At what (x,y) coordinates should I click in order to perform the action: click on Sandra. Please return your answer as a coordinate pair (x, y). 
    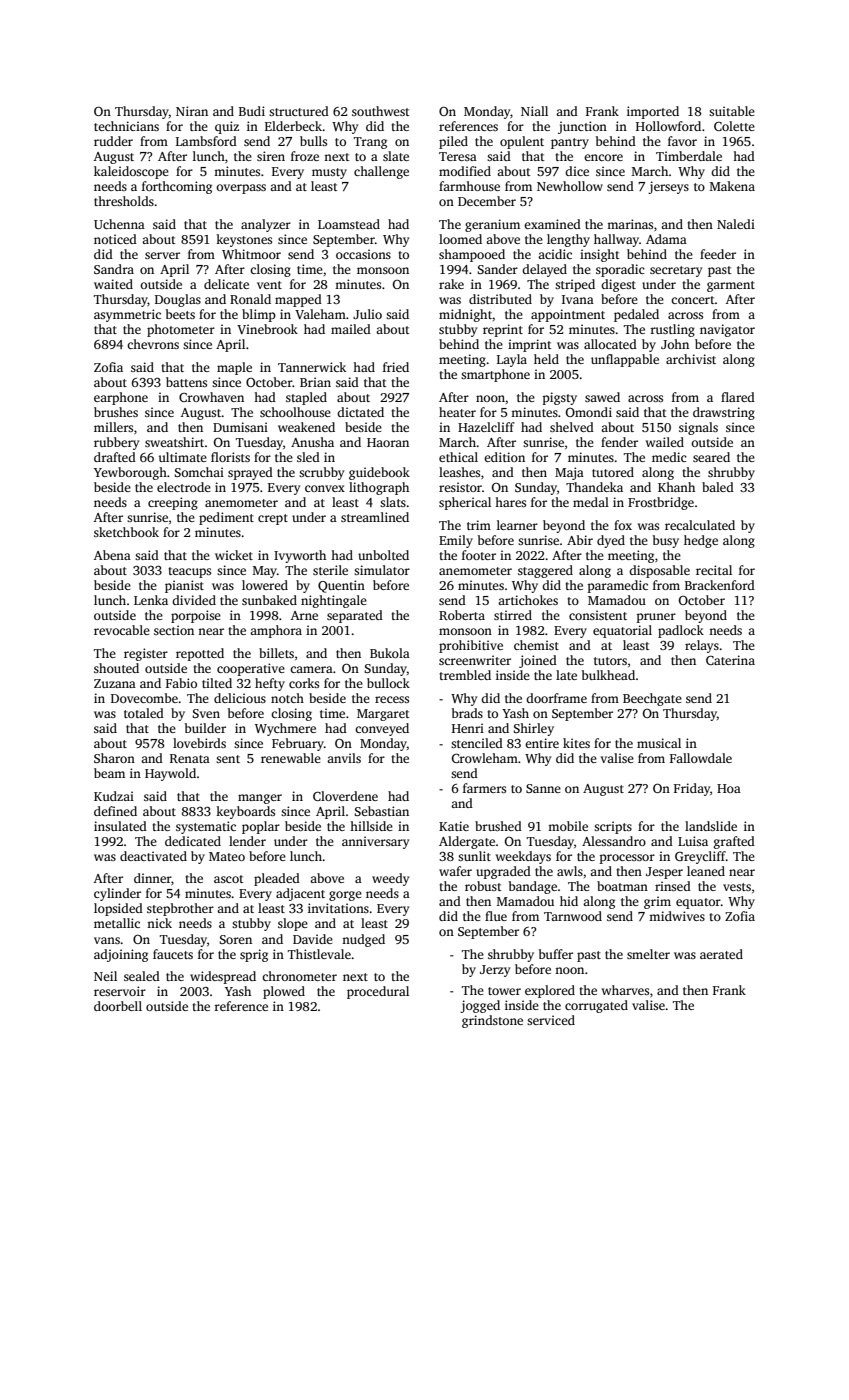
    Looking at the image, I should click on (114, 269).
